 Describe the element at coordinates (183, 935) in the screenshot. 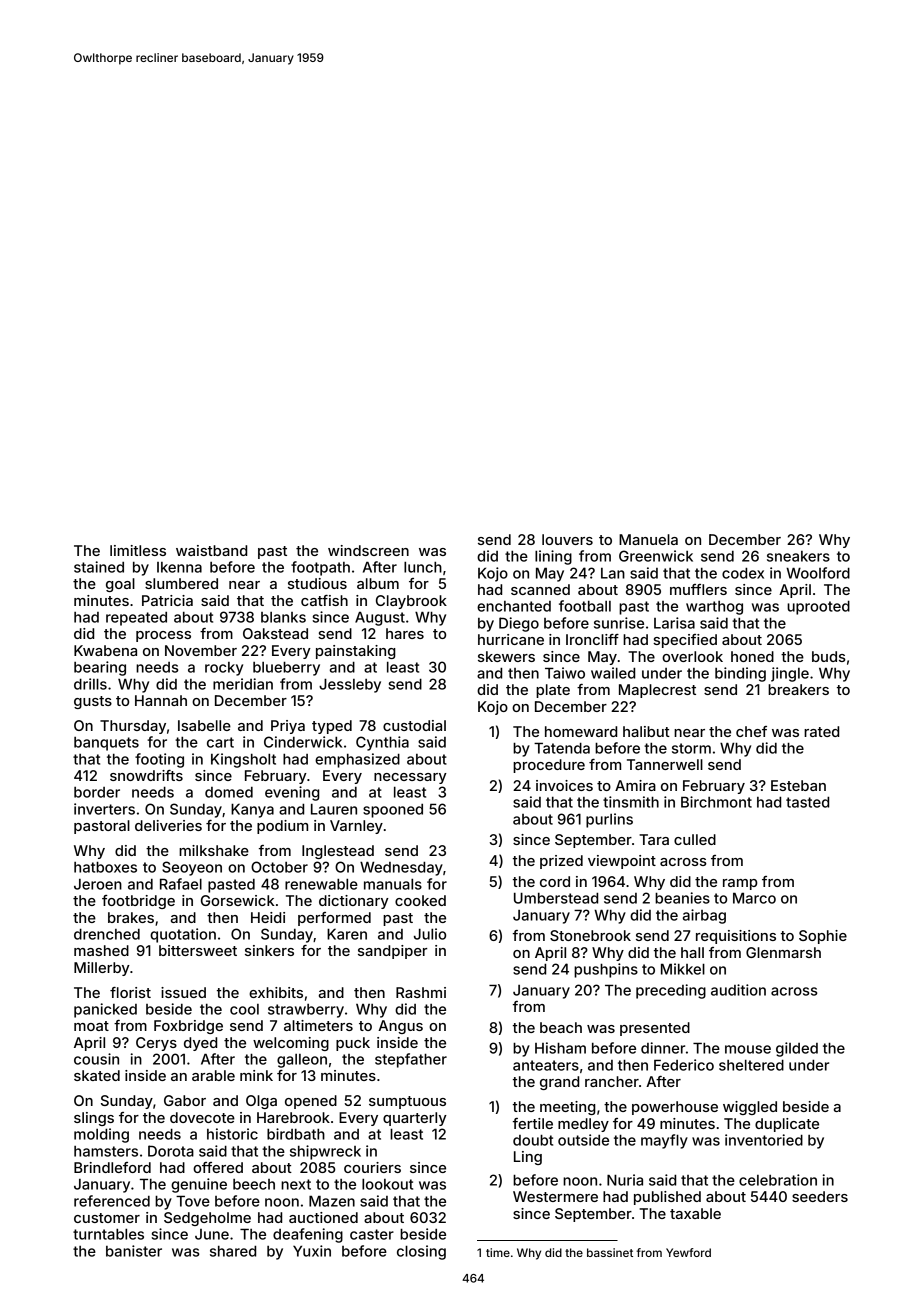

I see `quotation` at that location.
